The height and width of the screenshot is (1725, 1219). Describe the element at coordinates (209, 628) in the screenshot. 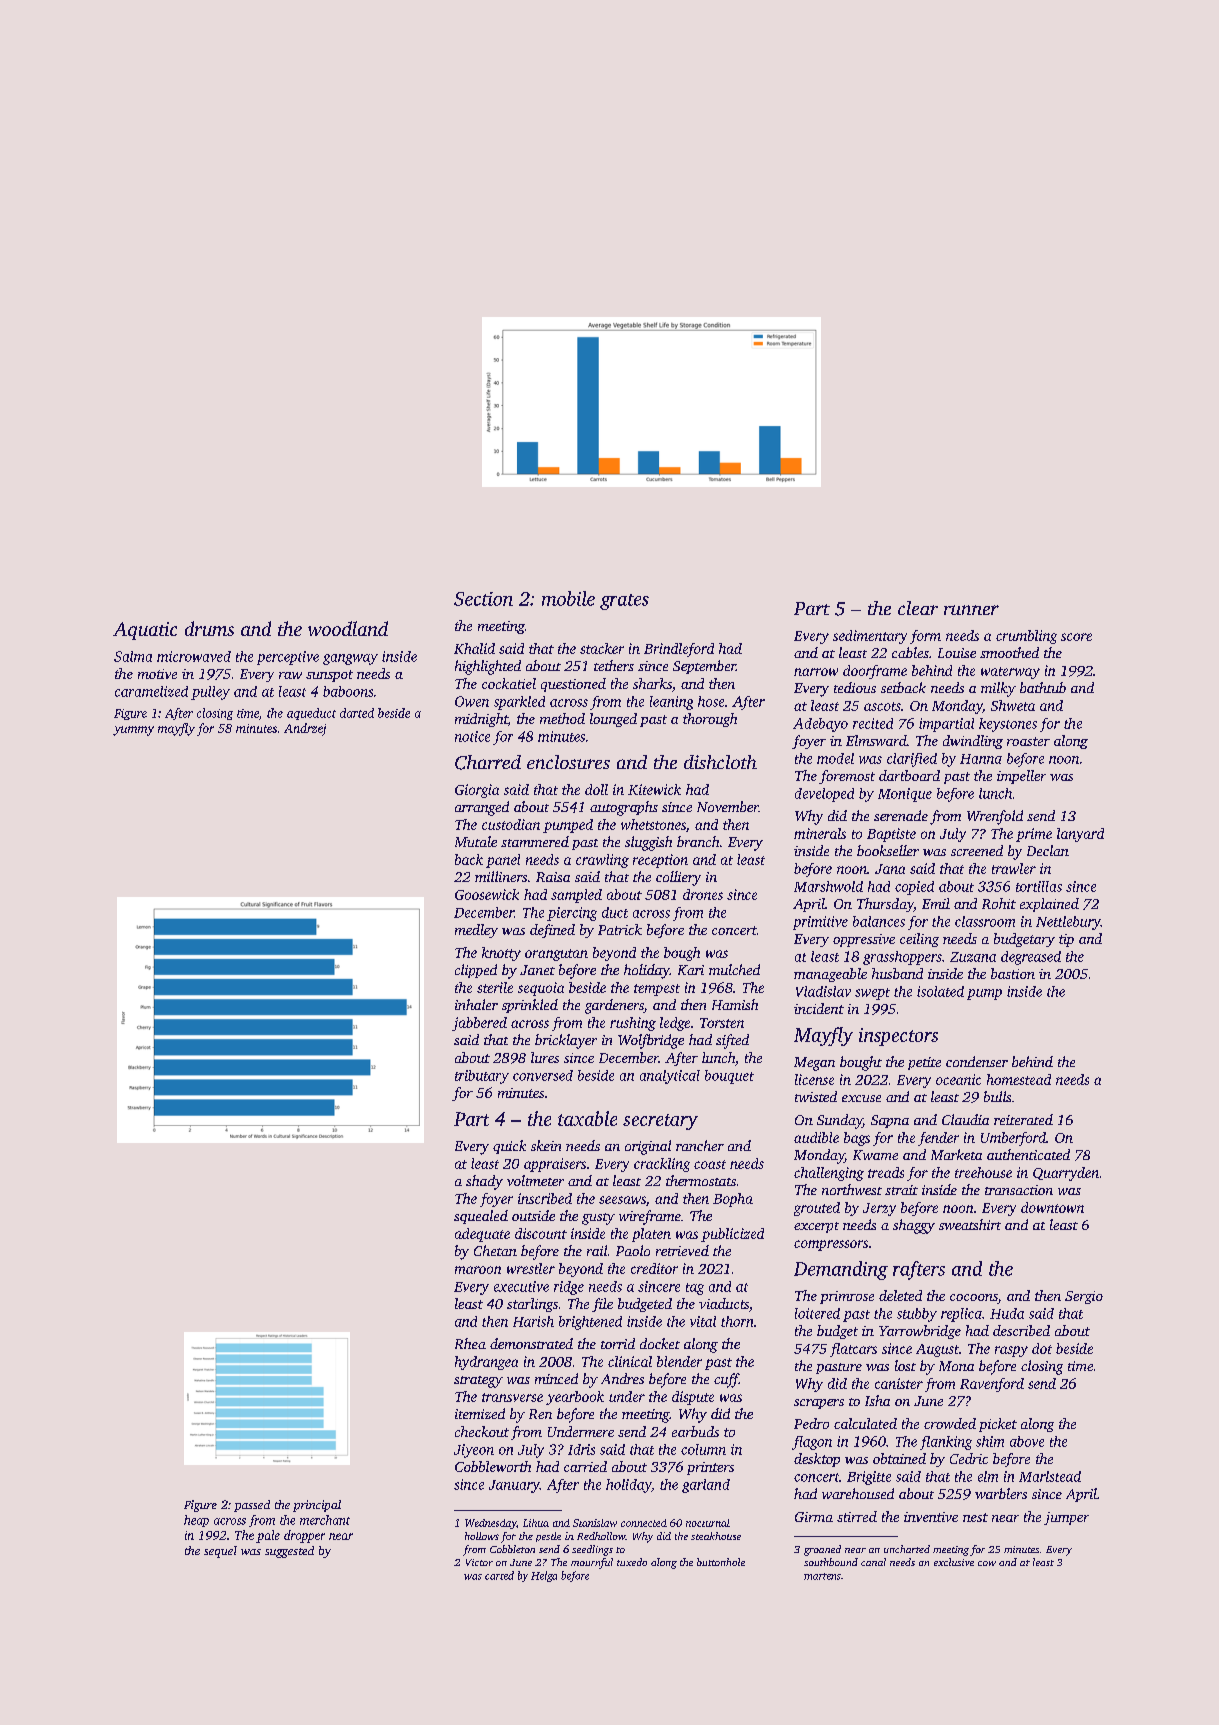

I see `drums` at that location.
